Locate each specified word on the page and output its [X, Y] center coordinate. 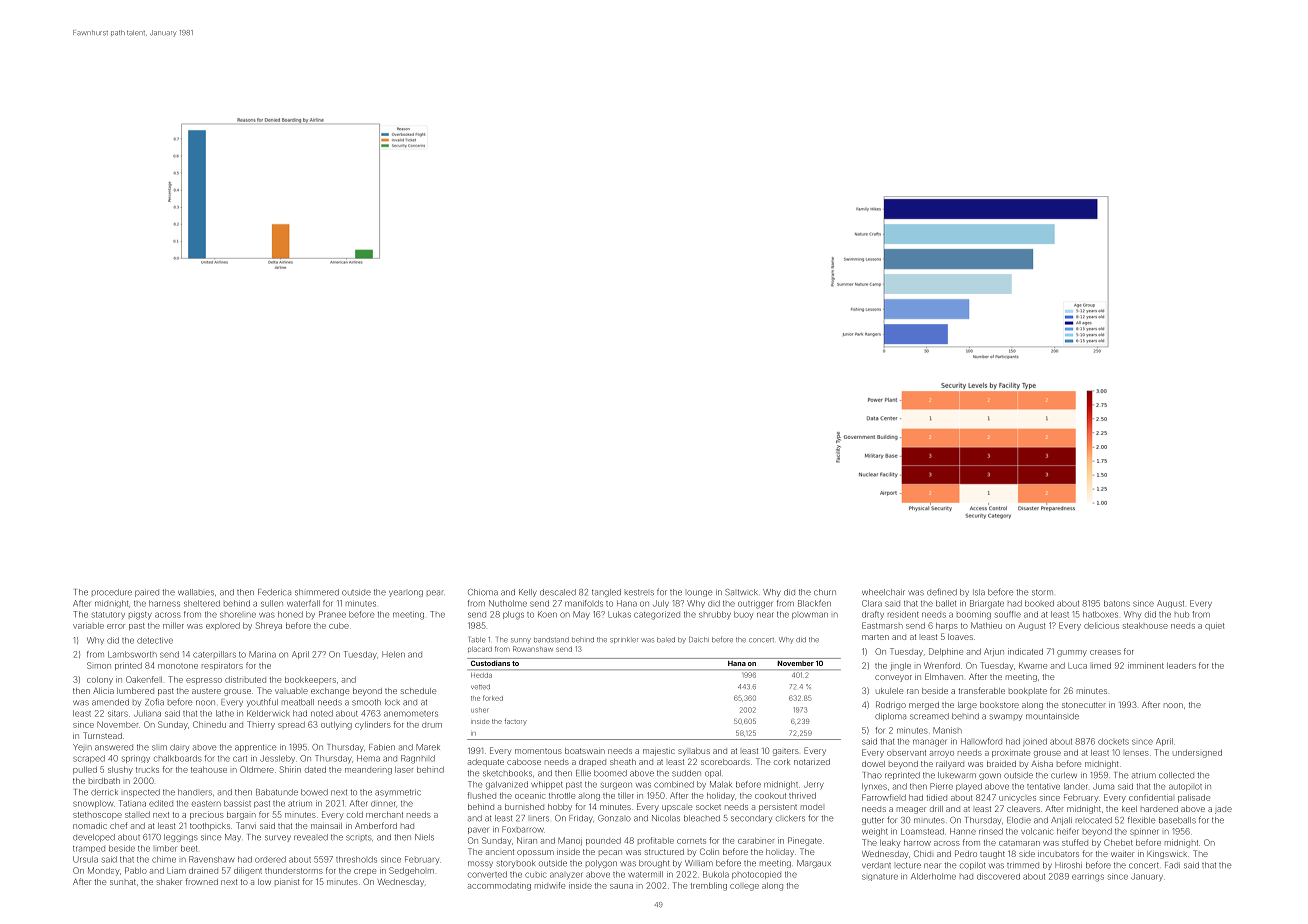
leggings [181, 838]
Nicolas [666, 818]
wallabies [196, 592]
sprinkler [624, 640]
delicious [1101, 625]
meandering [368, 771]
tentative [1043, 787]
